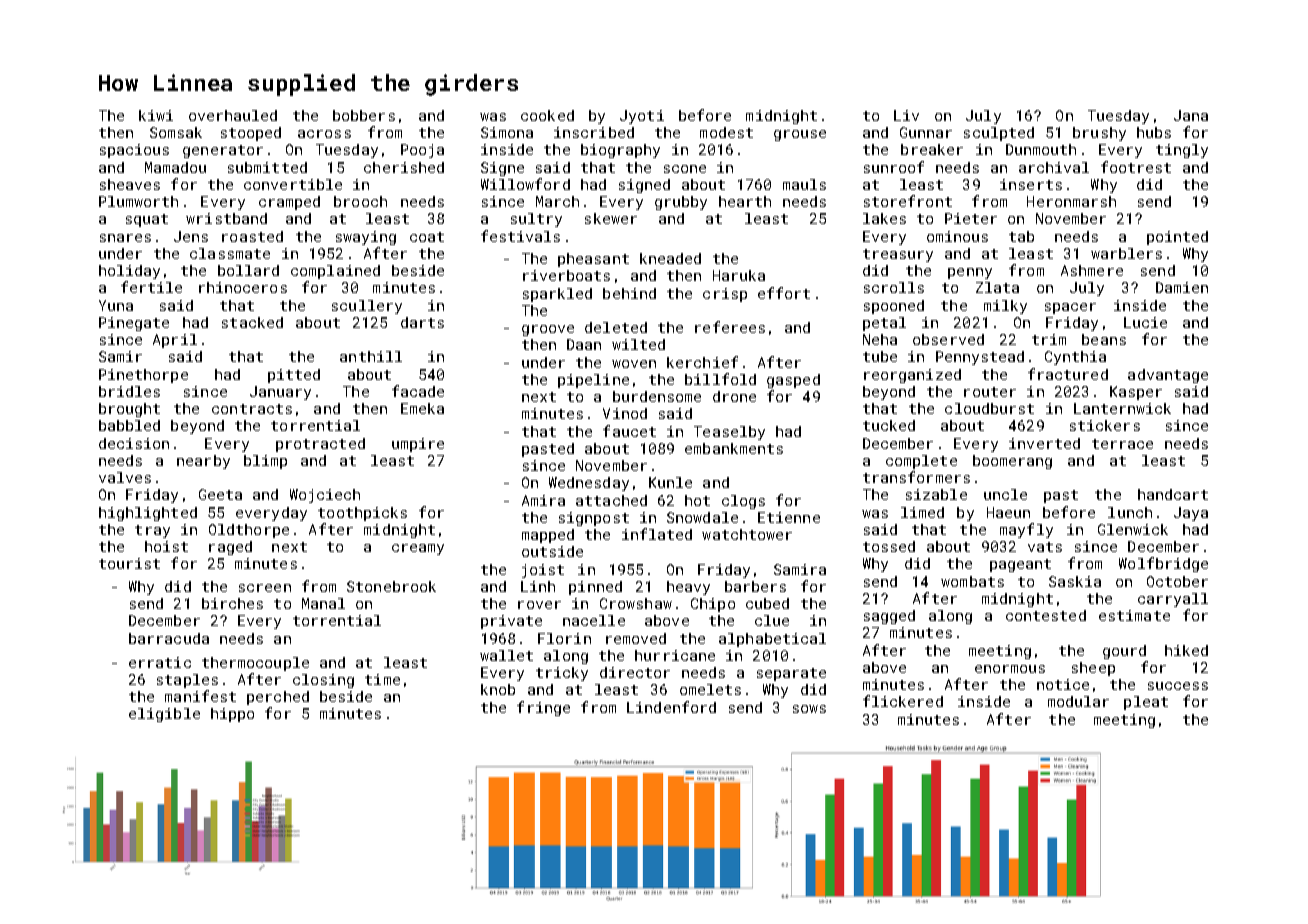  What do you see at coordinates (1168, 376) in the screenshot?
I see `advantage` at bounding box center [1168, 376].
